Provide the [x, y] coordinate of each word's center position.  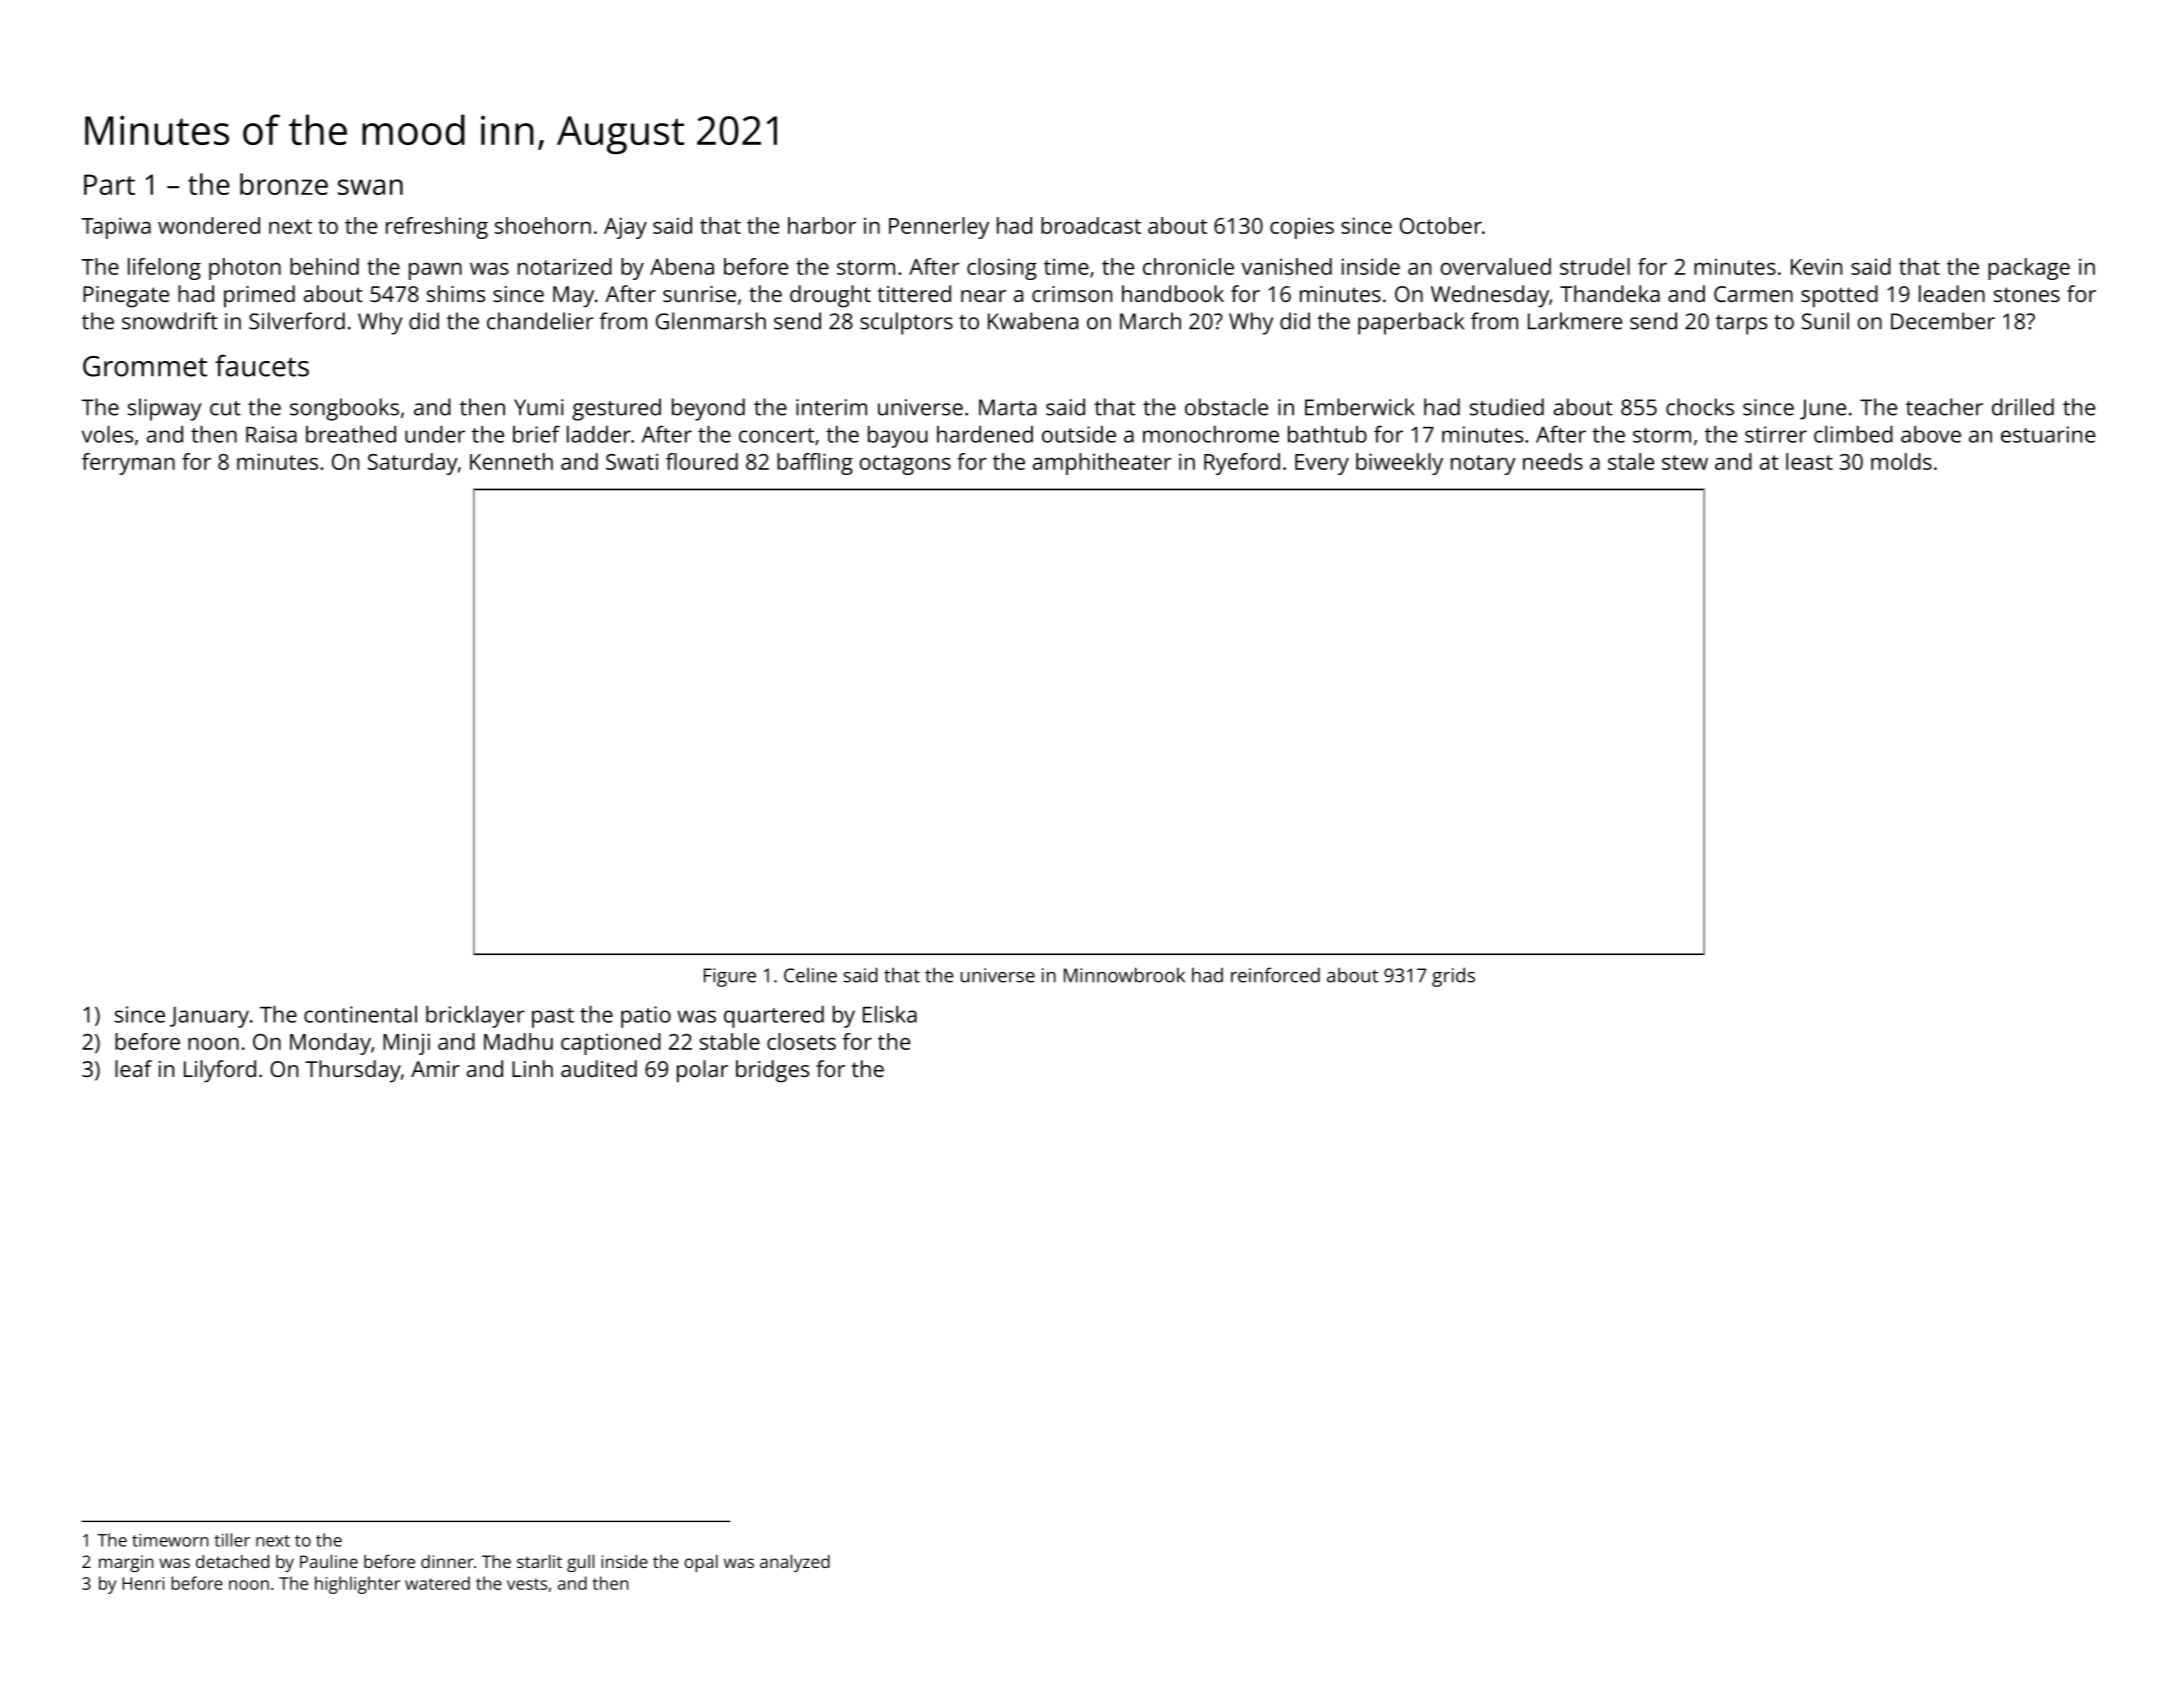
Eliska [890, 1014]
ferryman [128, 464]
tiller [232, 1540]
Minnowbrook [1124, 975]
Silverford [297, 321]
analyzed [795, 1563]
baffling [815, 464]
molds [1901, 461]
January [209, 1017]
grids [1453, 977]
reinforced [1275, 975]
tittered [914, 293]
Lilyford [220, 1071]
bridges [772, 1071]
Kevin [1816, 266]
